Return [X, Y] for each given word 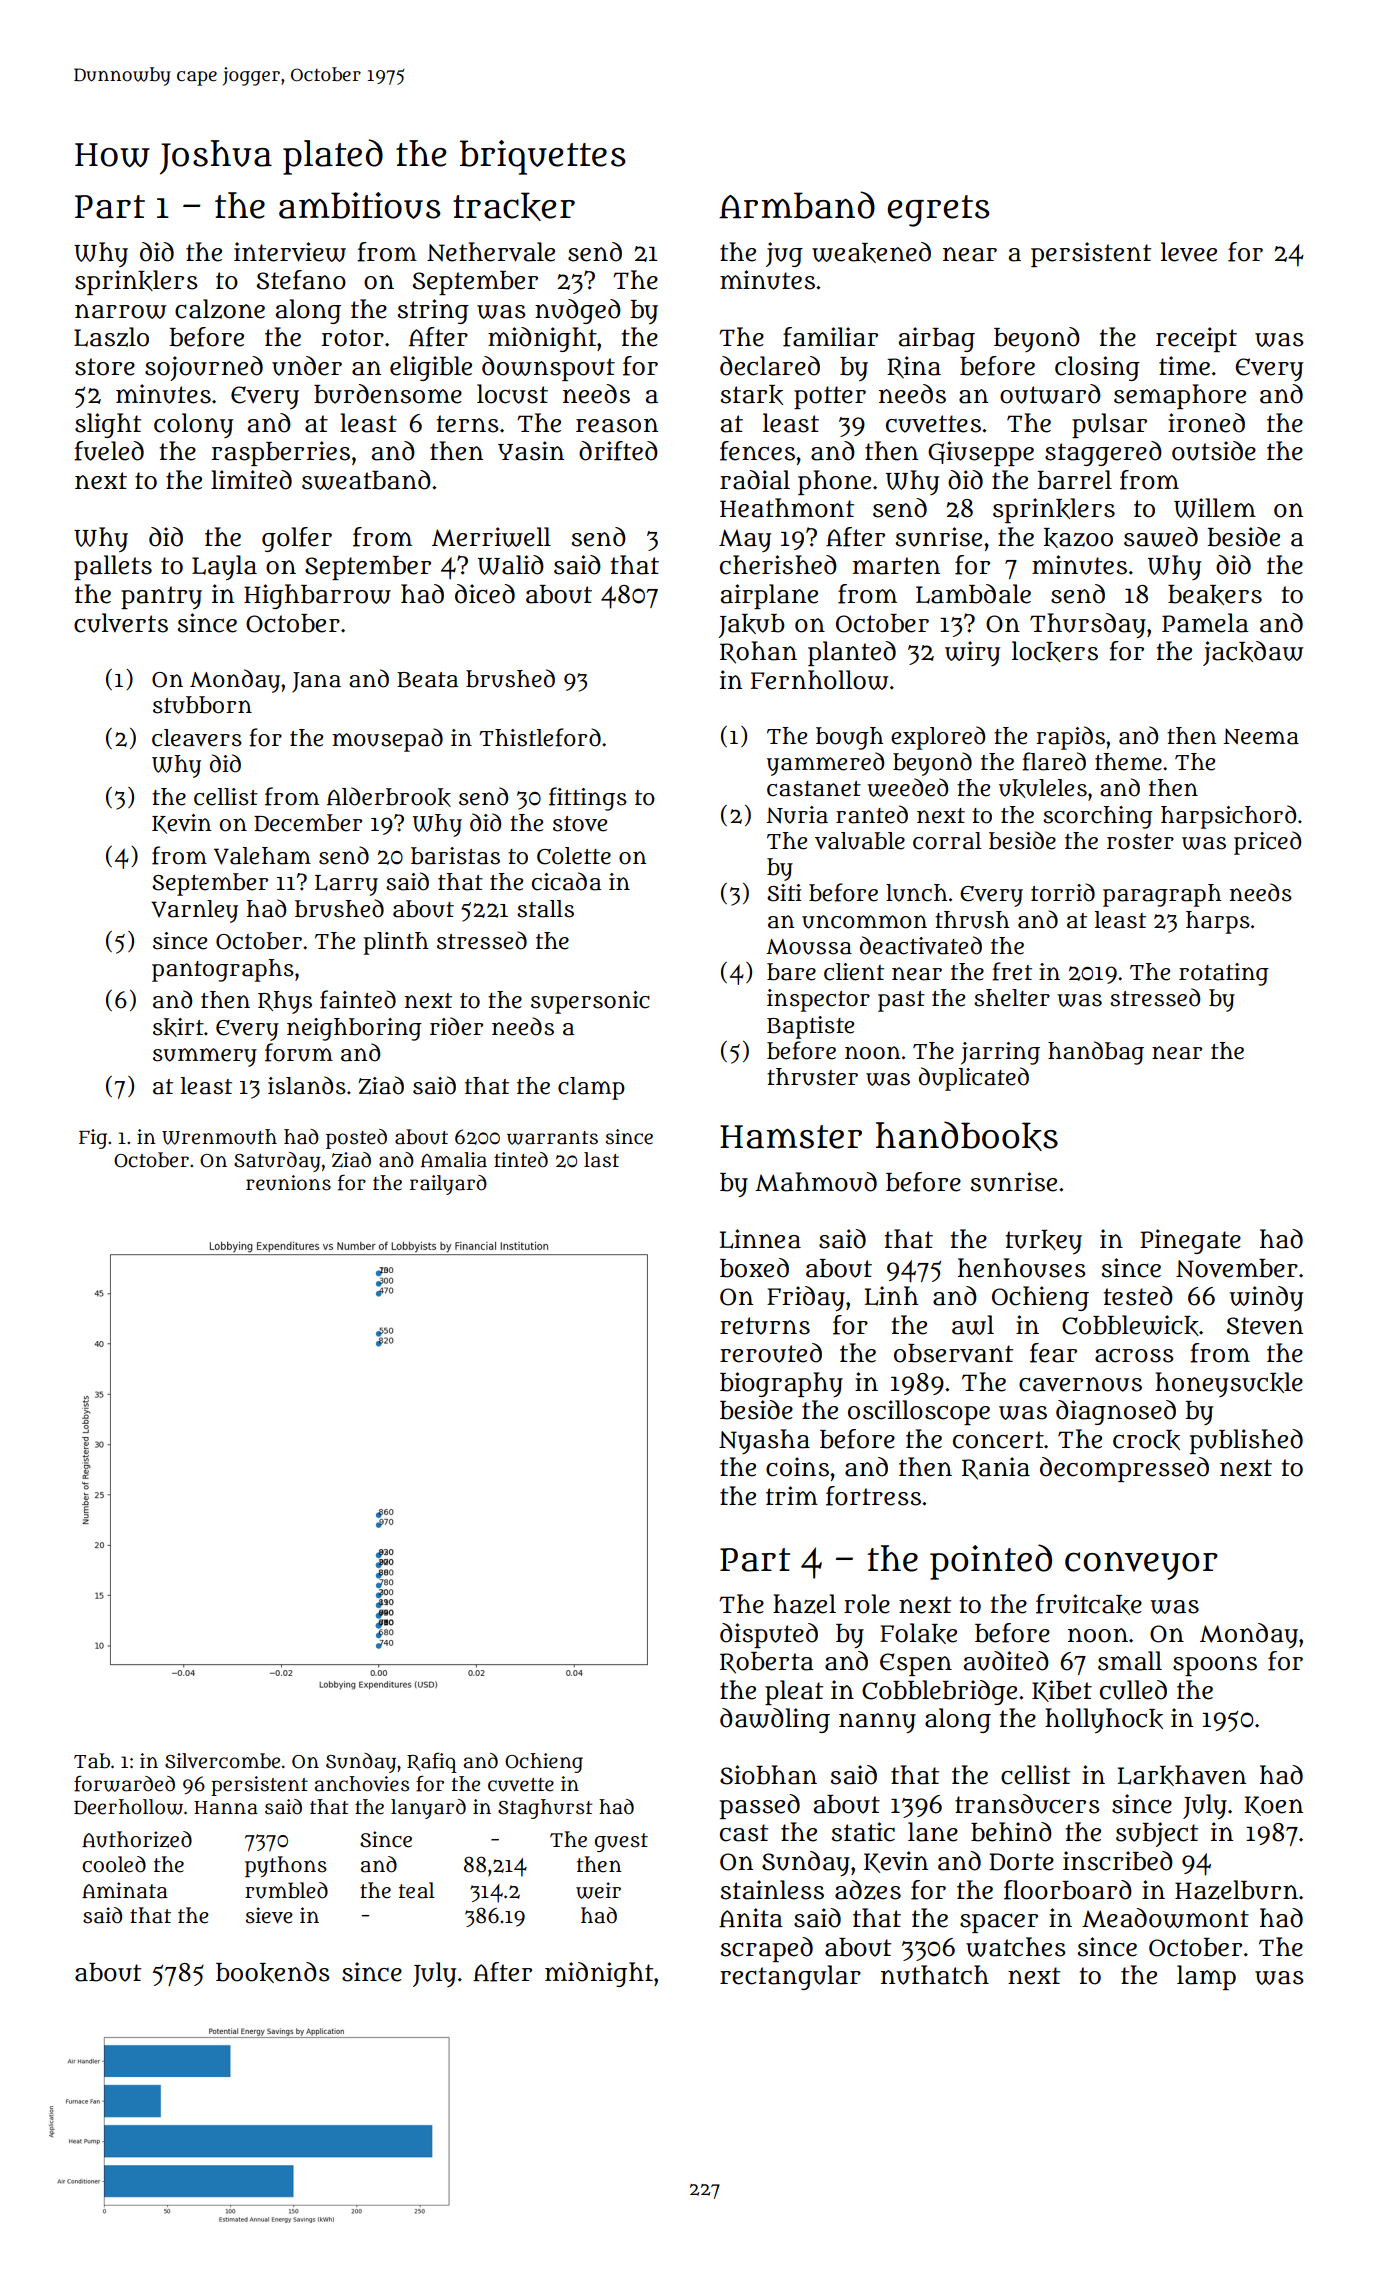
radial [755, 480]
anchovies [361, 1784]
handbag [1096, 1053]
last [601, 1160]
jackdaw [1253, 653]
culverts [121, 623]
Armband [797, 205]
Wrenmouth [219, 1137]
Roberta [767, 1663]
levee [1189, 252]
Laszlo [111, 337]
